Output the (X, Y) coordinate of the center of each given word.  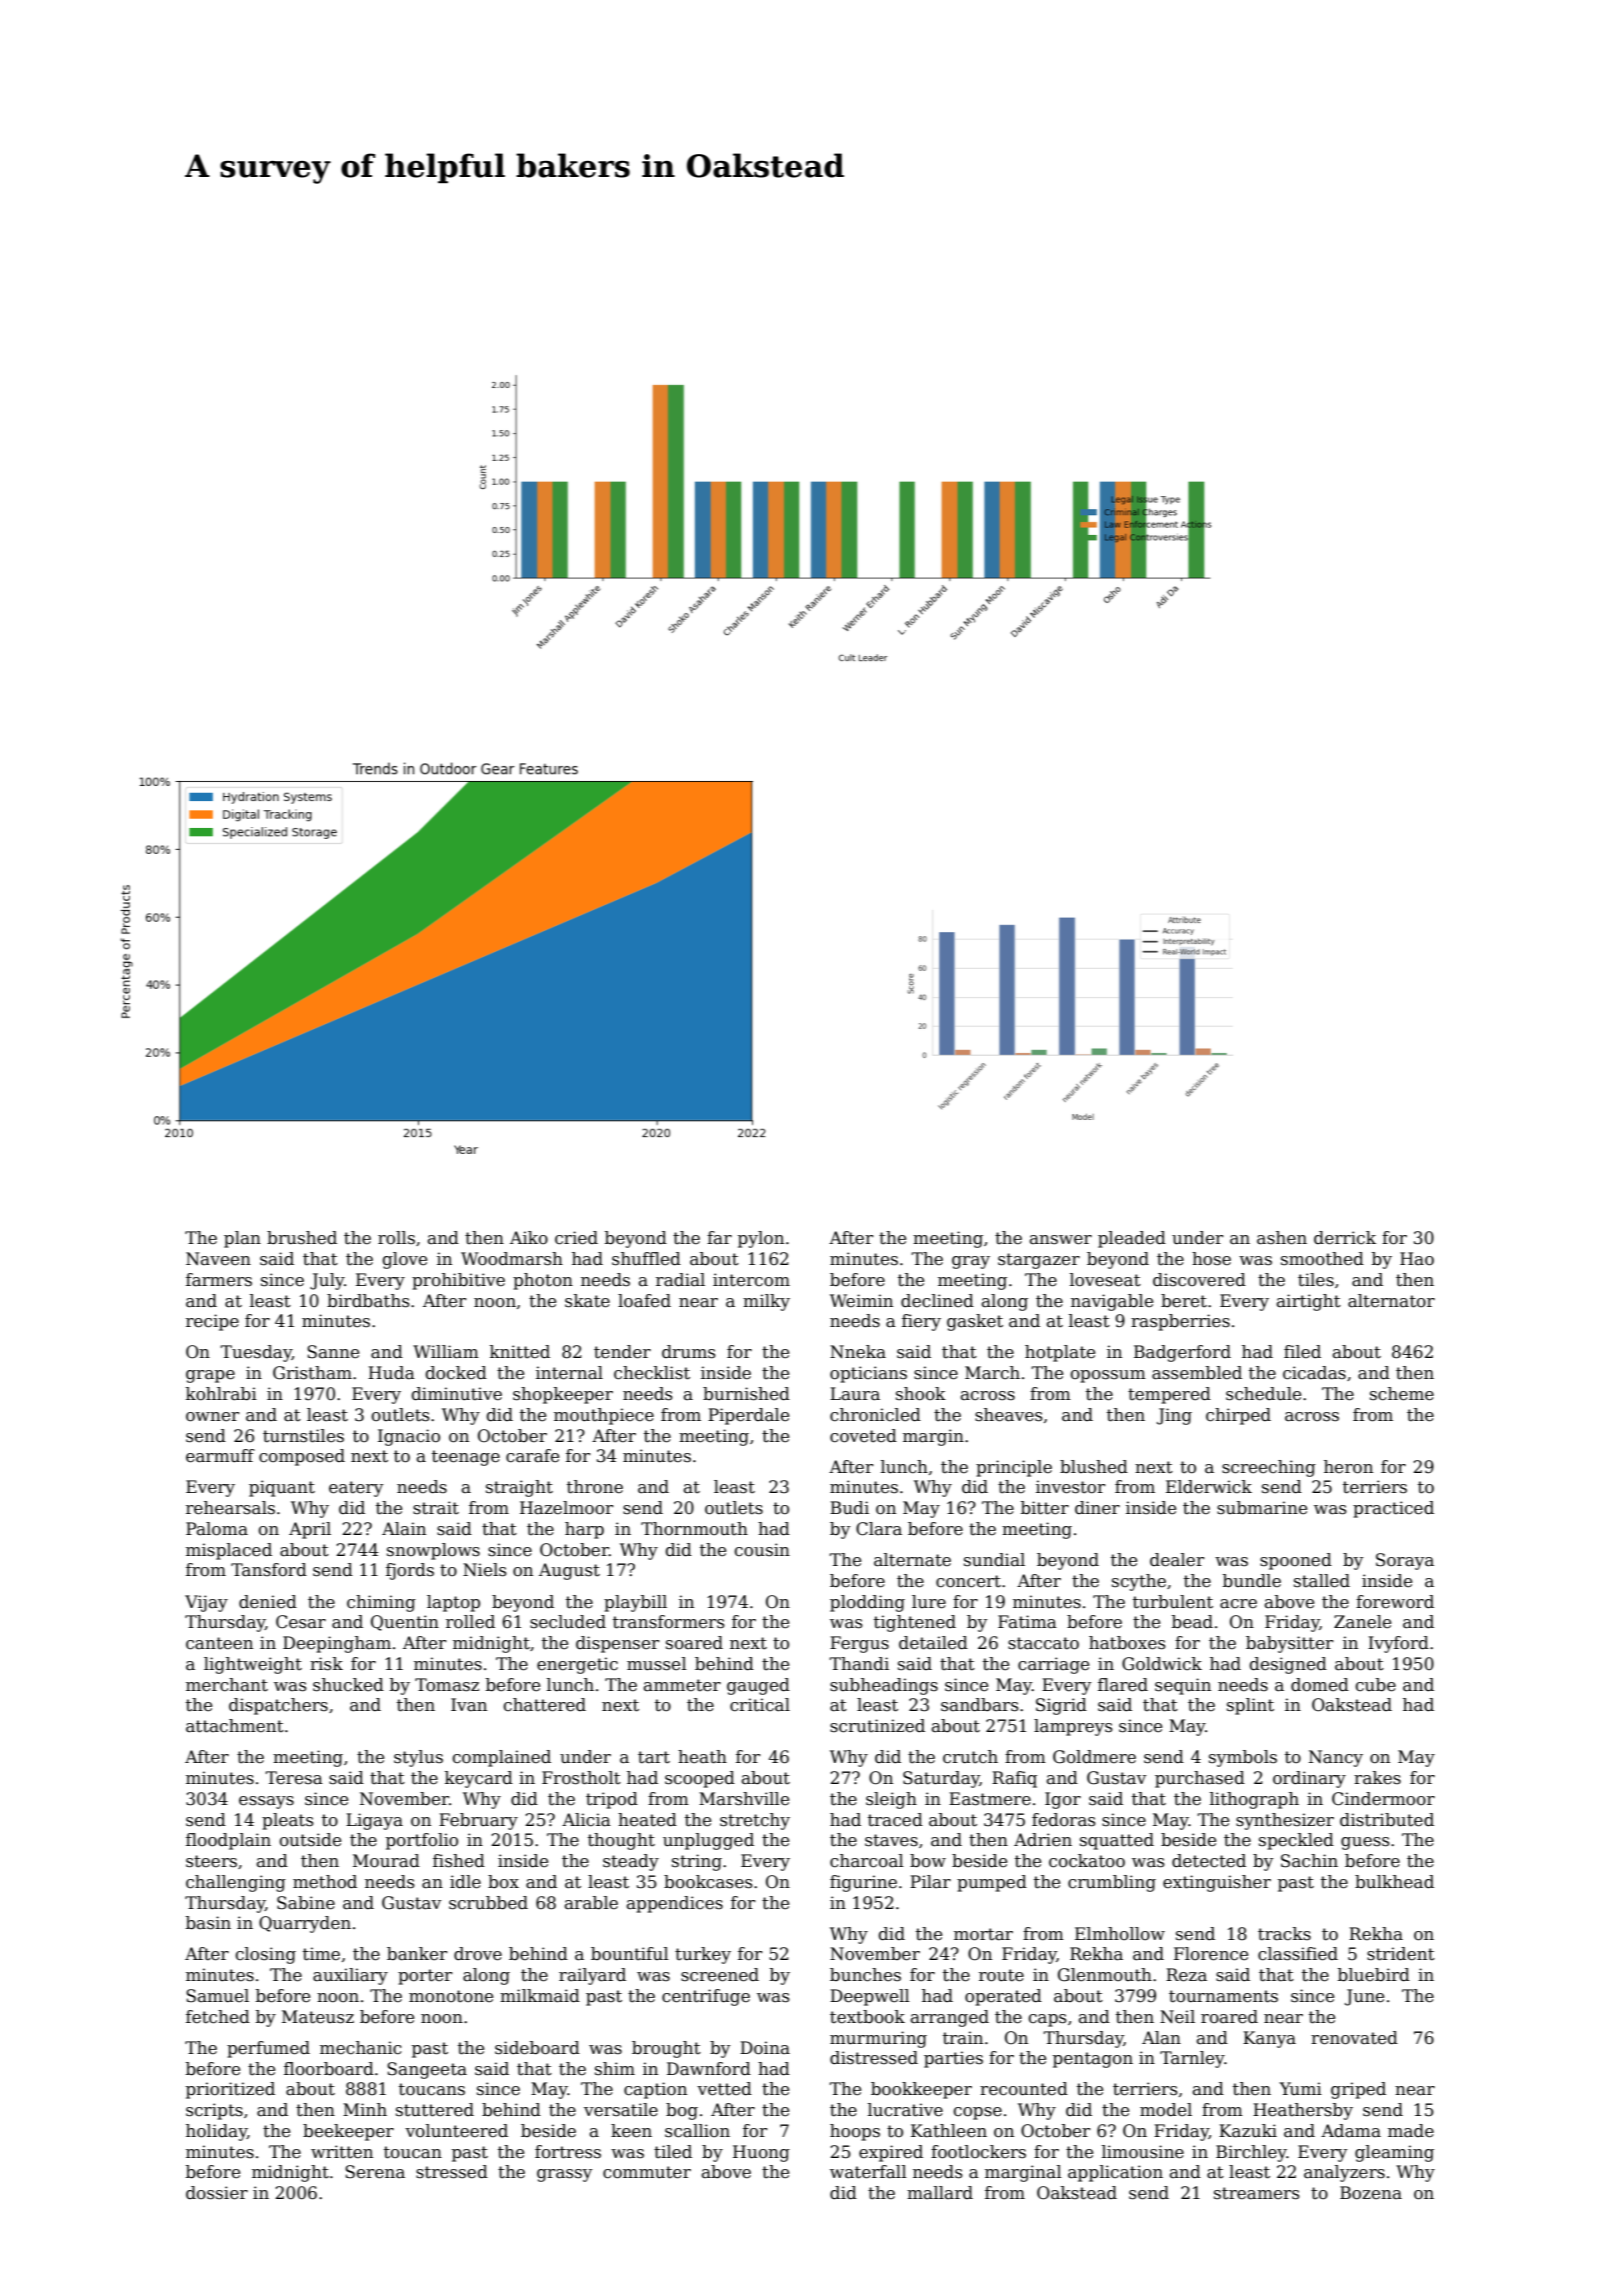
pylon (761, 1239)
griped (1358, 2090)
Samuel (217, 1996)
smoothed (1322, 1259)
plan (242, 1239)
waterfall (868, 2172)
